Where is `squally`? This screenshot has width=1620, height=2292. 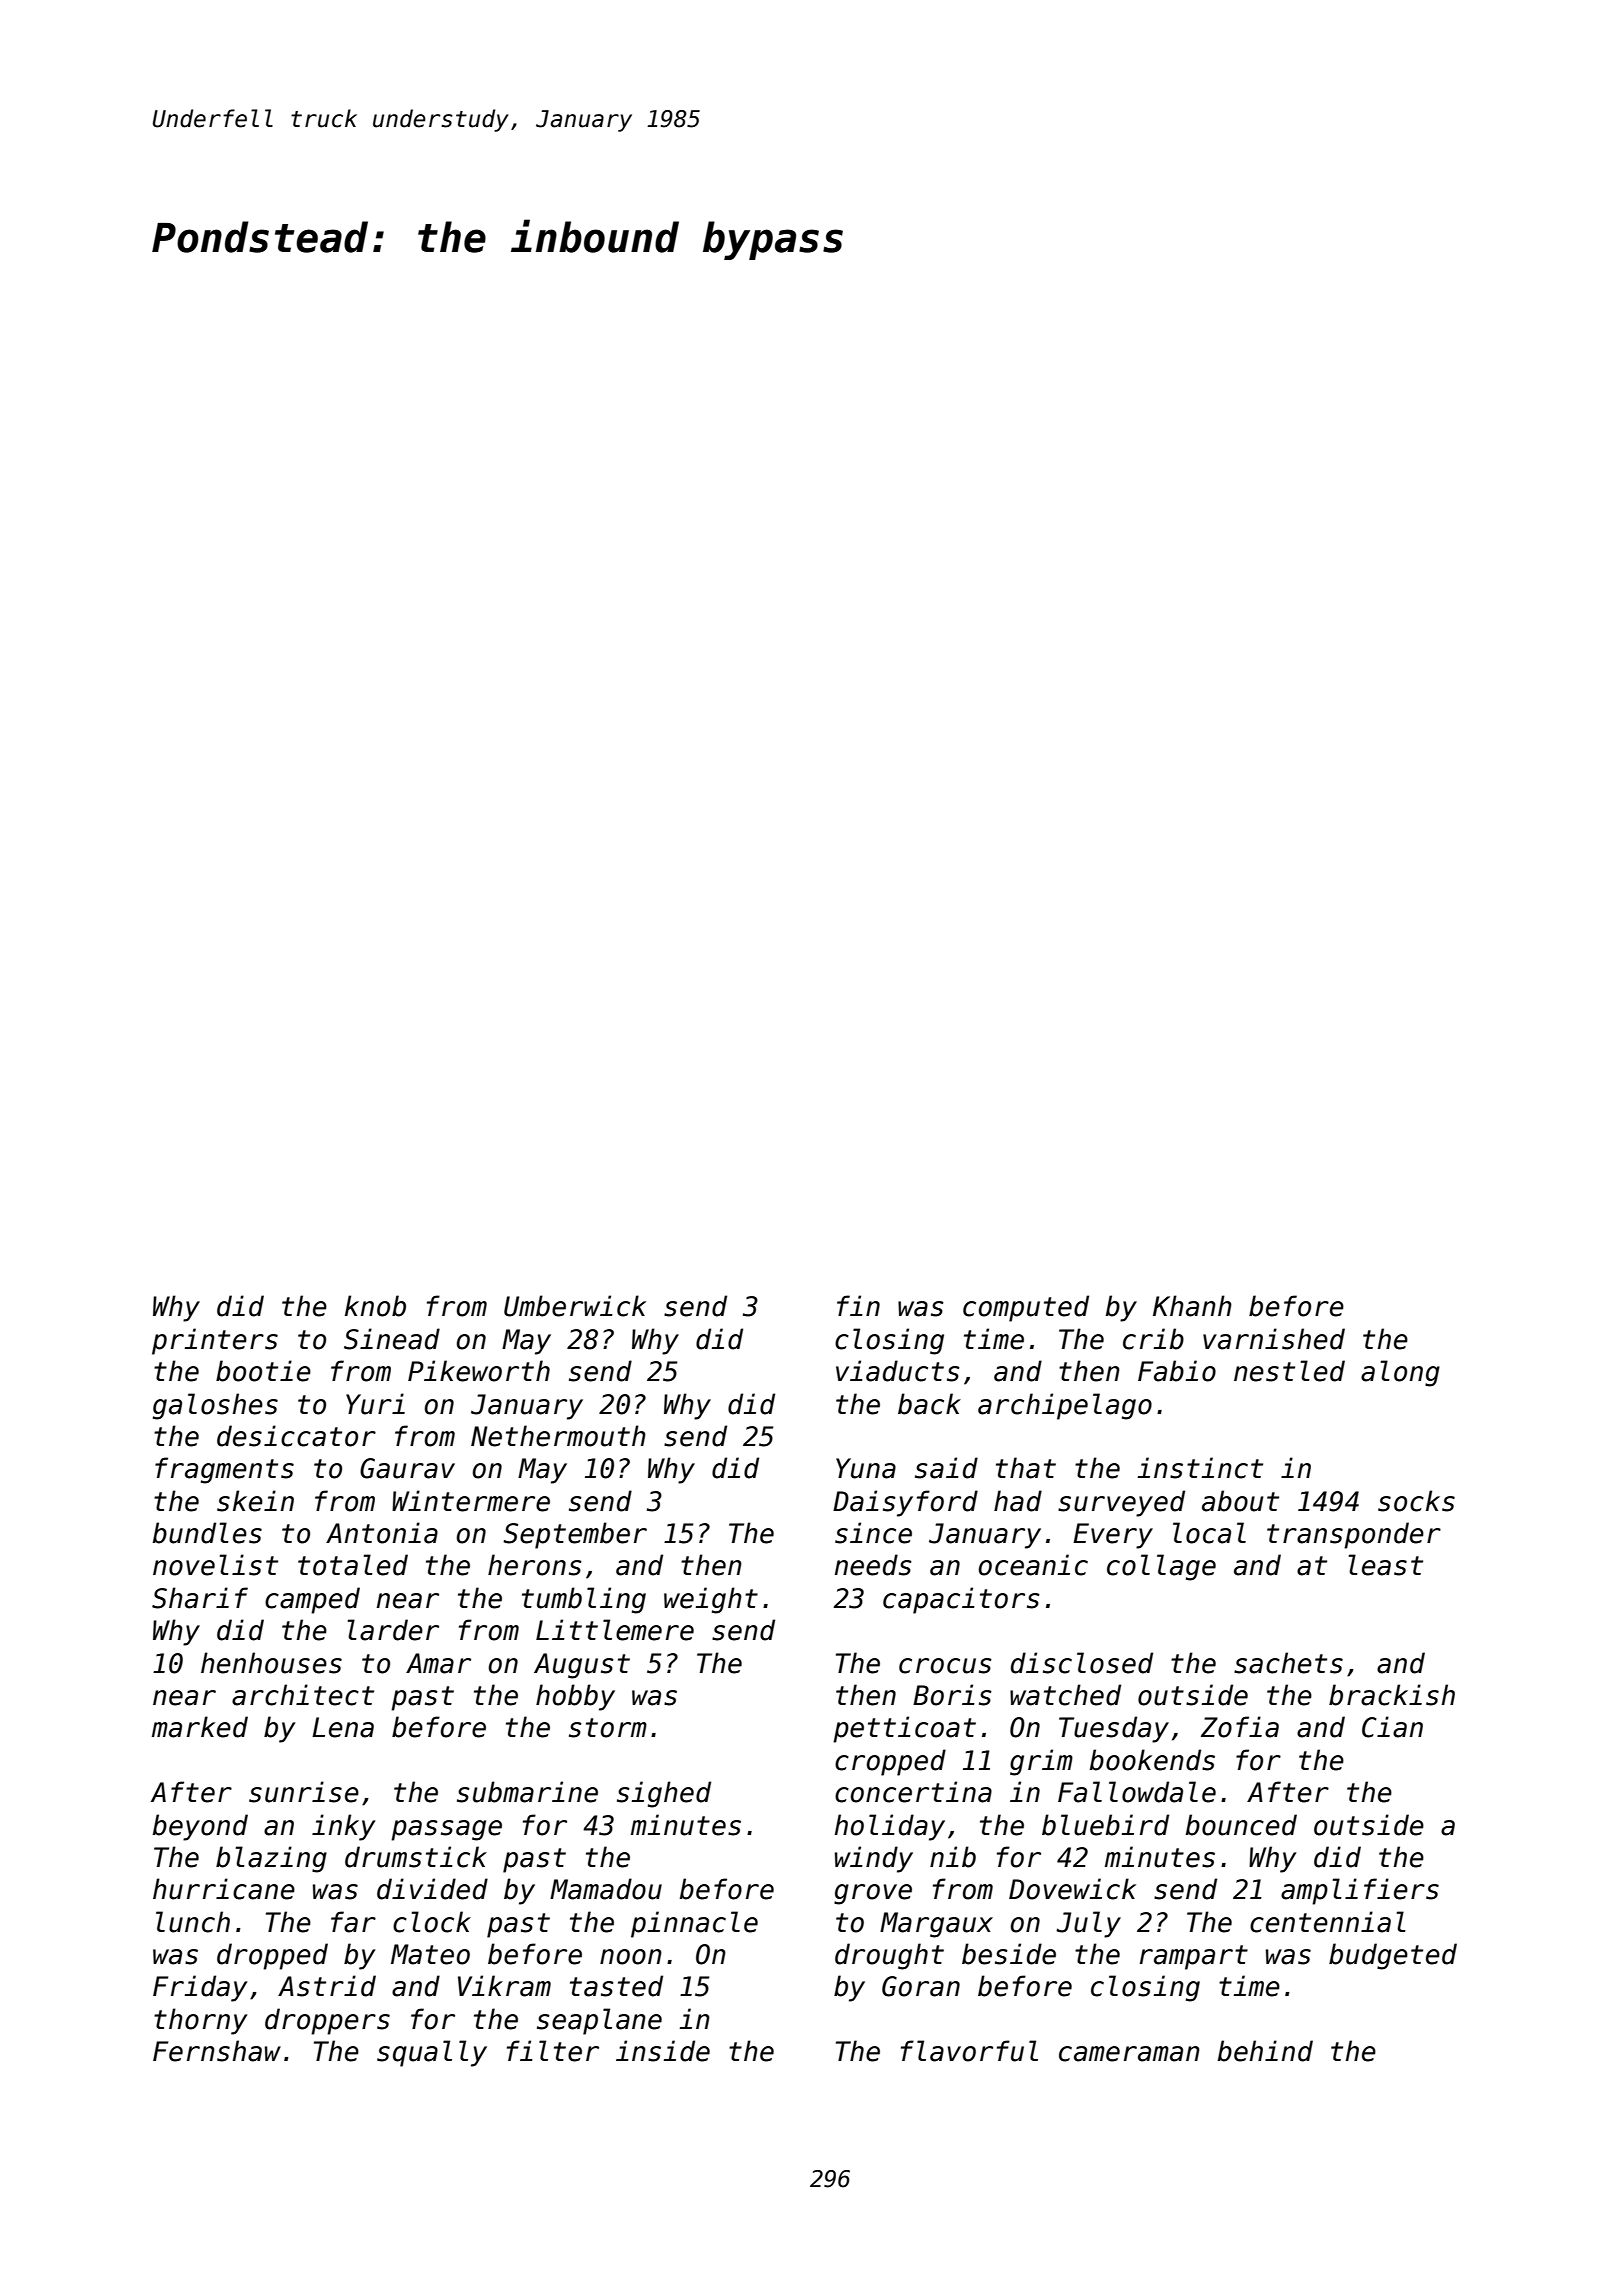
squally is located at coordinates (432, 2053).
